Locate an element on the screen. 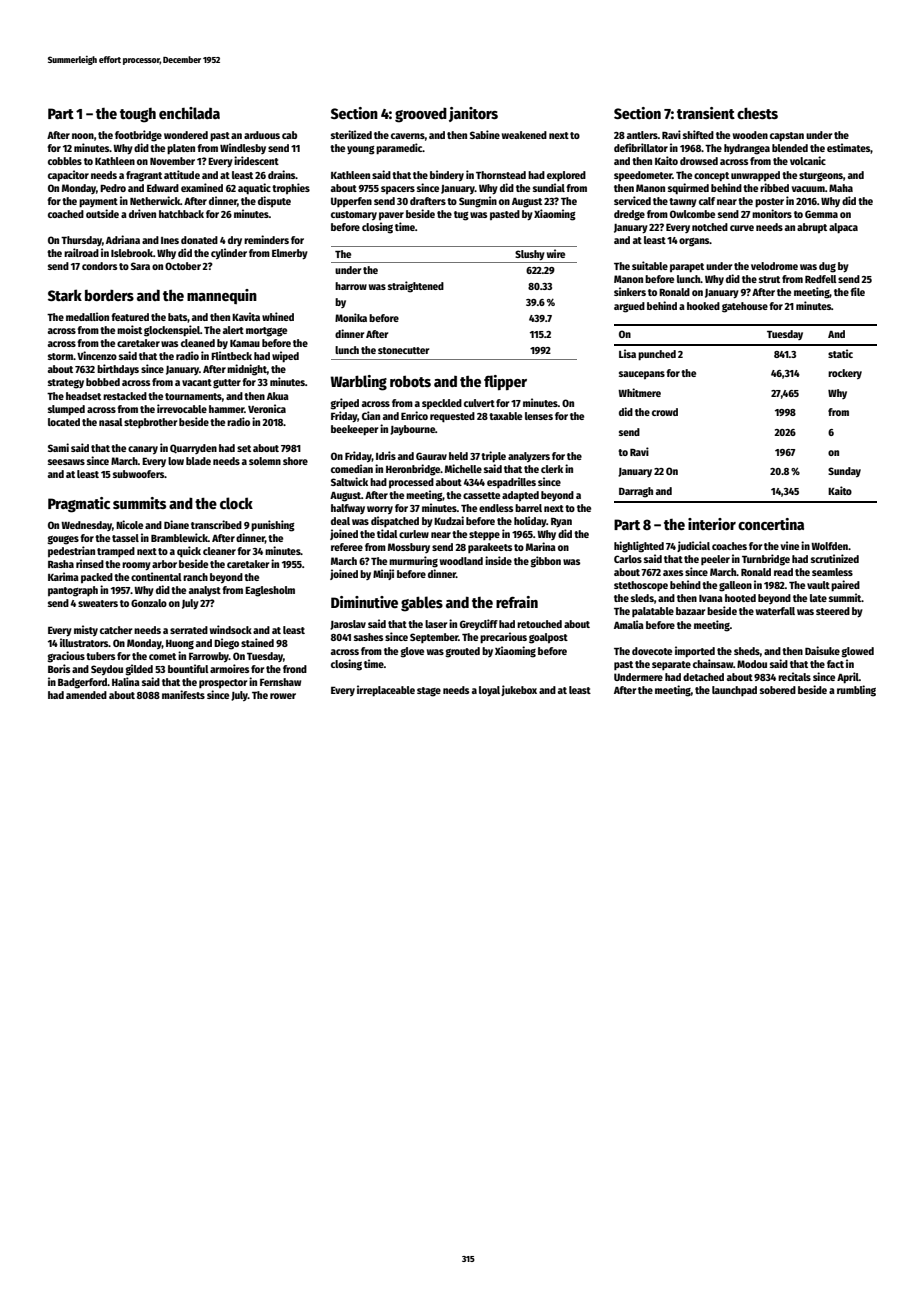  sheds is located at coordinates (747, 651).
